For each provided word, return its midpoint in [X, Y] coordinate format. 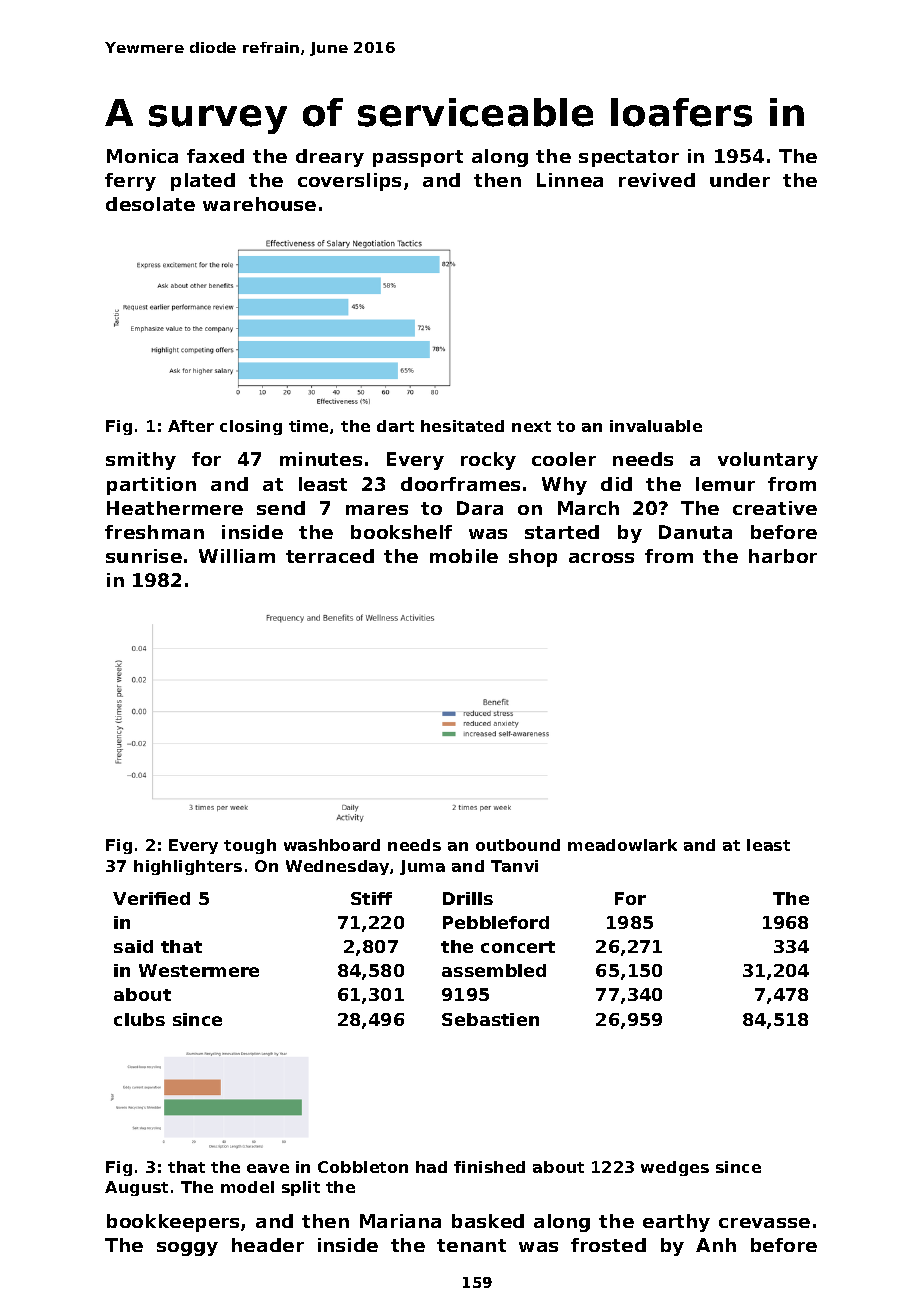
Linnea [570, 180]
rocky [488, 461]
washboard [332, 845]
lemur [725, 484]
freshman [154, 532]
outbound [518, 845]
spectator [629, 158]
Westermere [199, 970]
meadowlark [622, 845]
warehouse [259, 204]
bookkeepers [173, 1223]
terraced [330, 556]
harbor [783, 556]
